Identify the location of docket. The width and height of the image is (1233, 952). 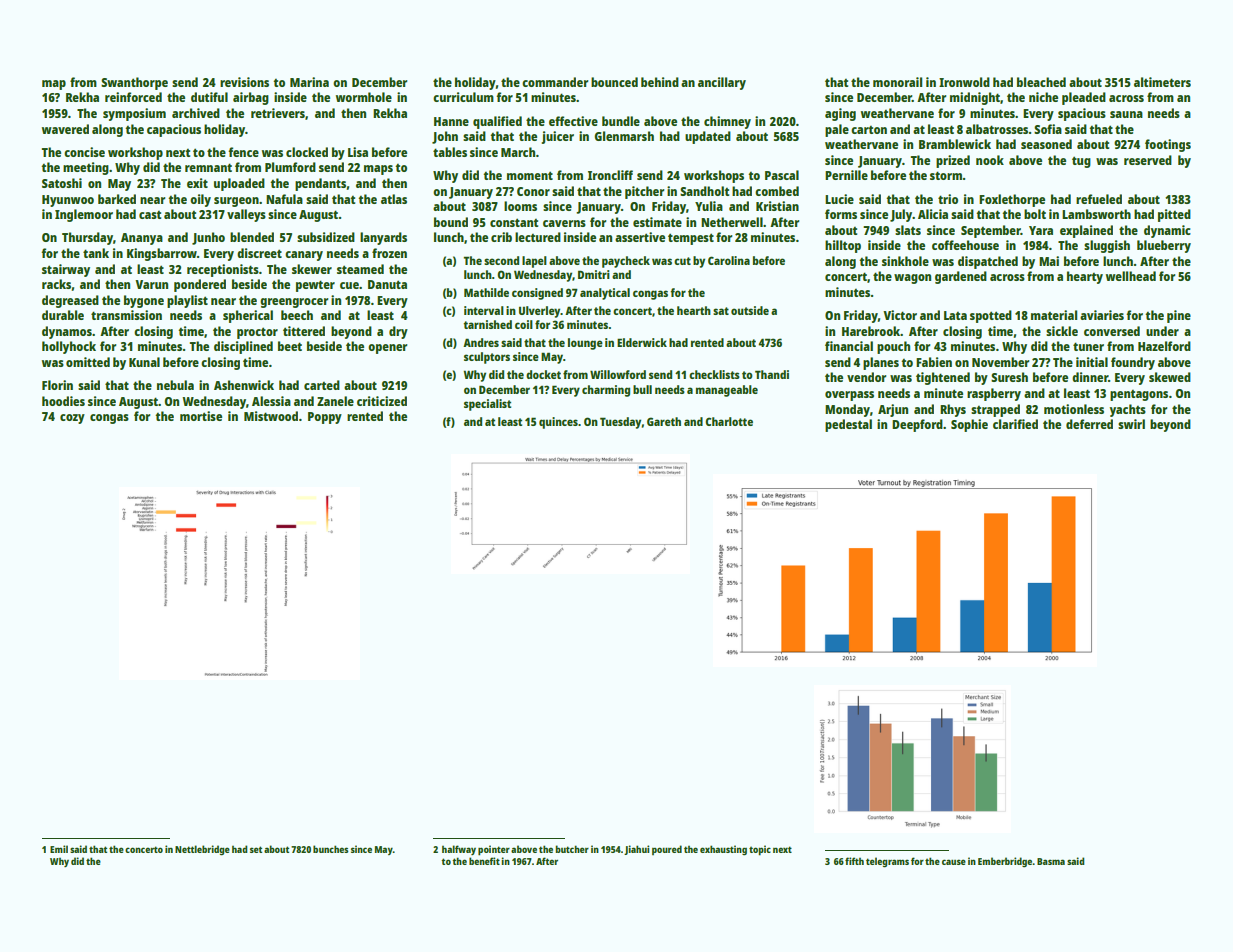
(543, 374).
